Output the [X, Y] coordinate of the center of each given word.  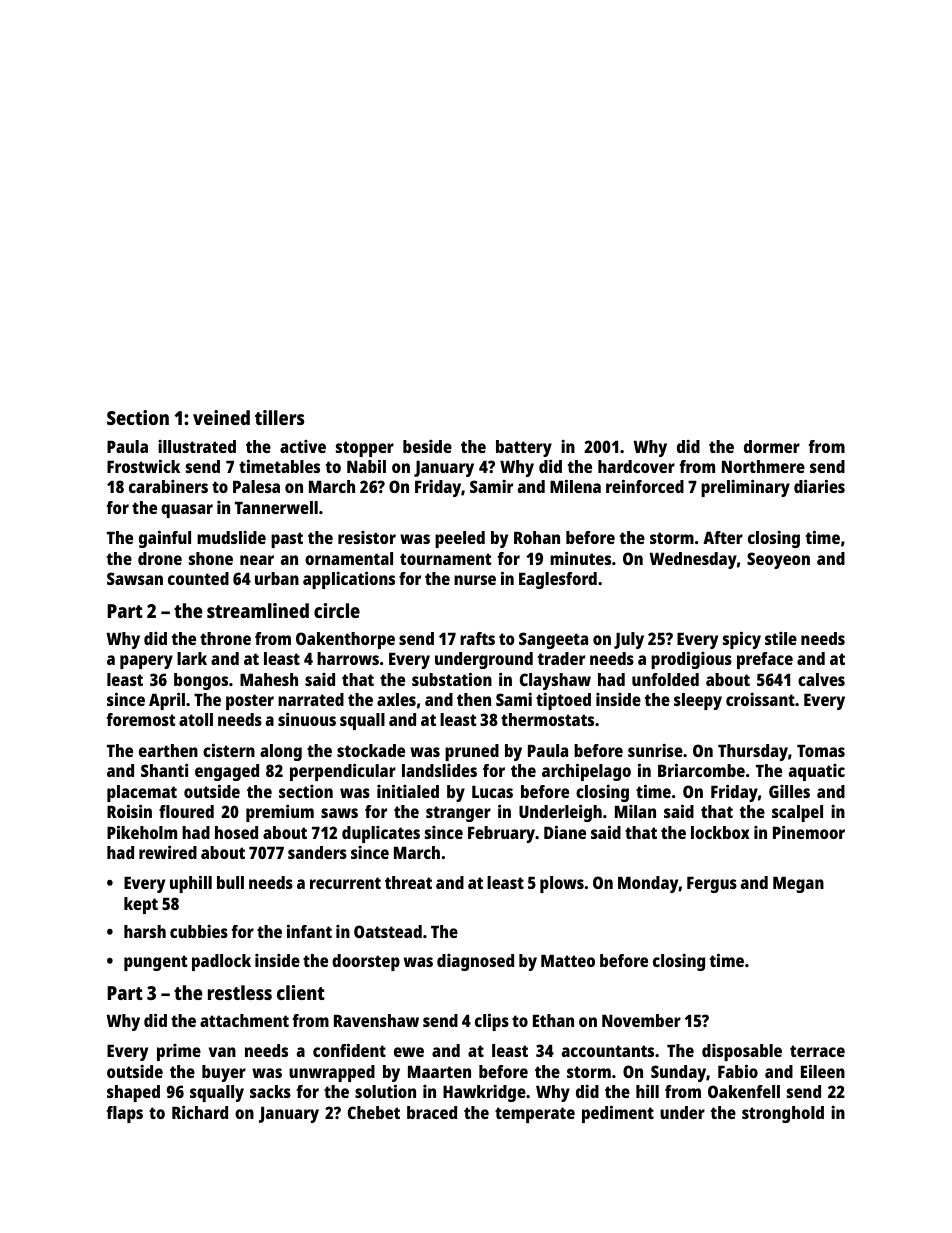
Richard [200, 1112]
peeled [460, 539]
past [287, 540]
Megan [798, 885]
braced [432, 1112]
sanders [317, 852]
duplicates [381, 834]
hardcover [636, 466]
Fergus [712, 885]
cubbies [199, 931]
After [723, 537]
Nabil [366, 466]
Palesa [256, 486]
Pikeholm [142, 832]
